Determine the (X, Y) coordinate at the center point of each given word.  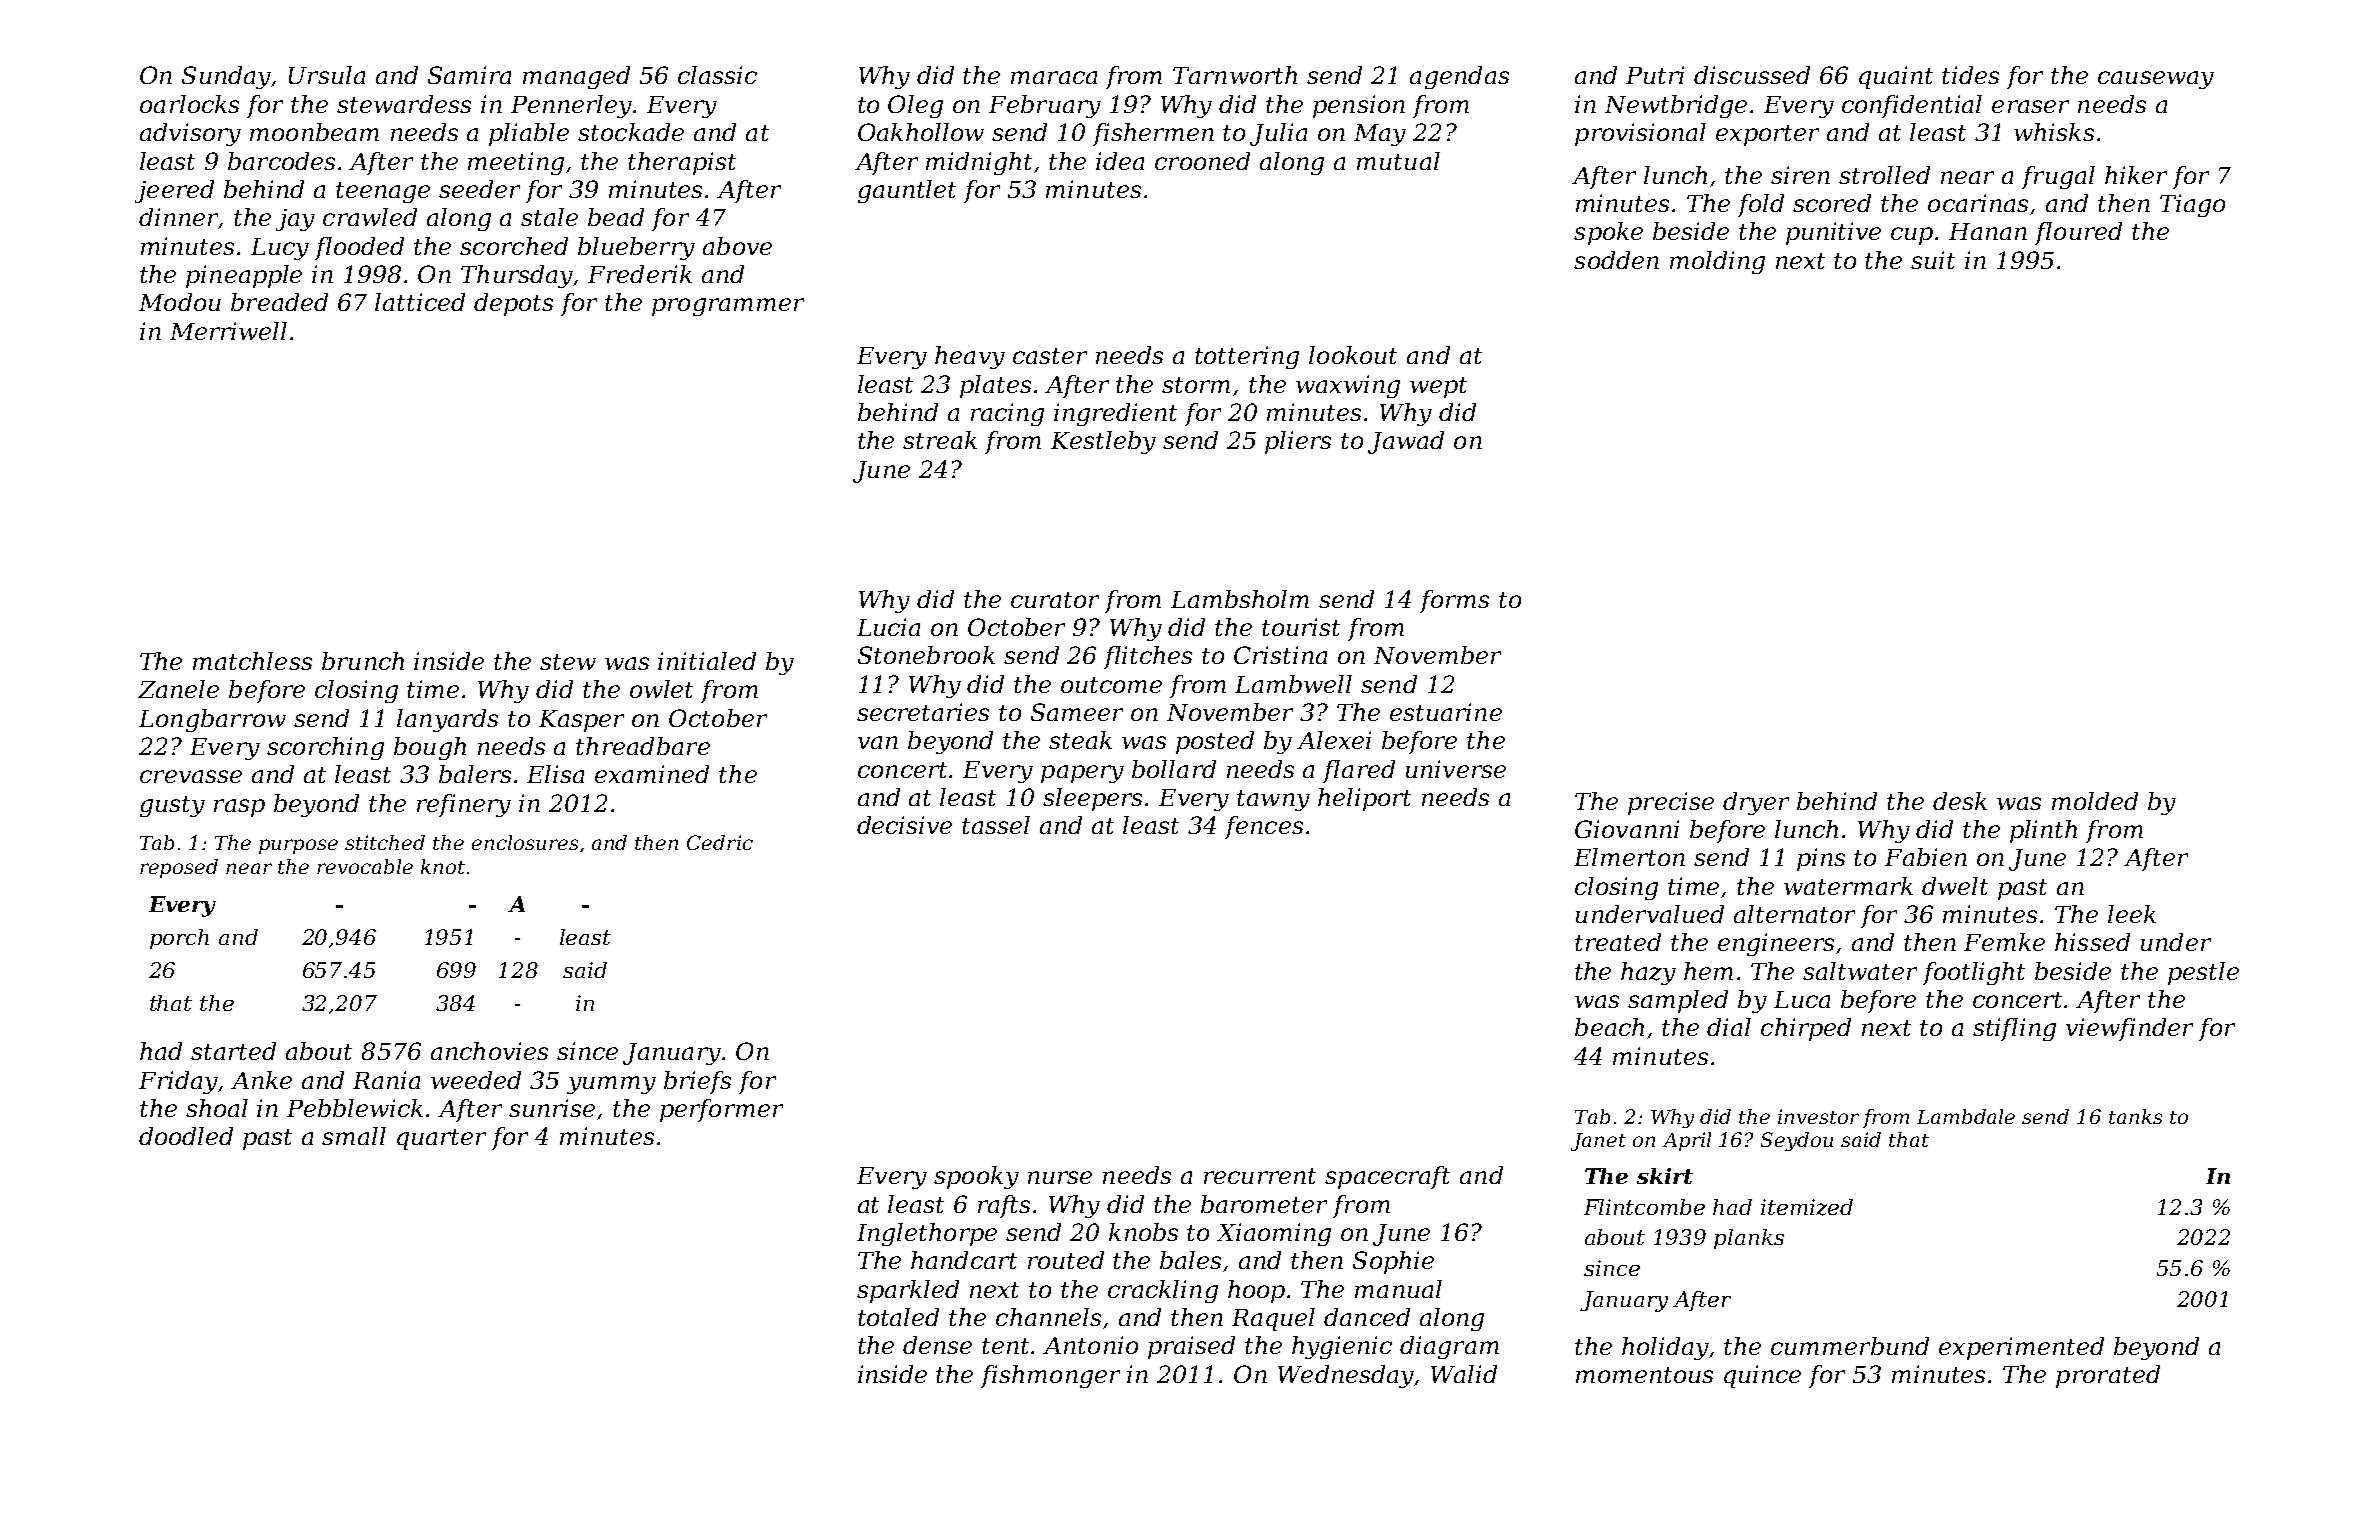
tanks (2135, 1116)
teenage (383, 192)
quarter (441, 1139)
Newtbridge (1676, 106)
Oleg (915, 106)
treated (1618, 942)
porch (179, 939)
